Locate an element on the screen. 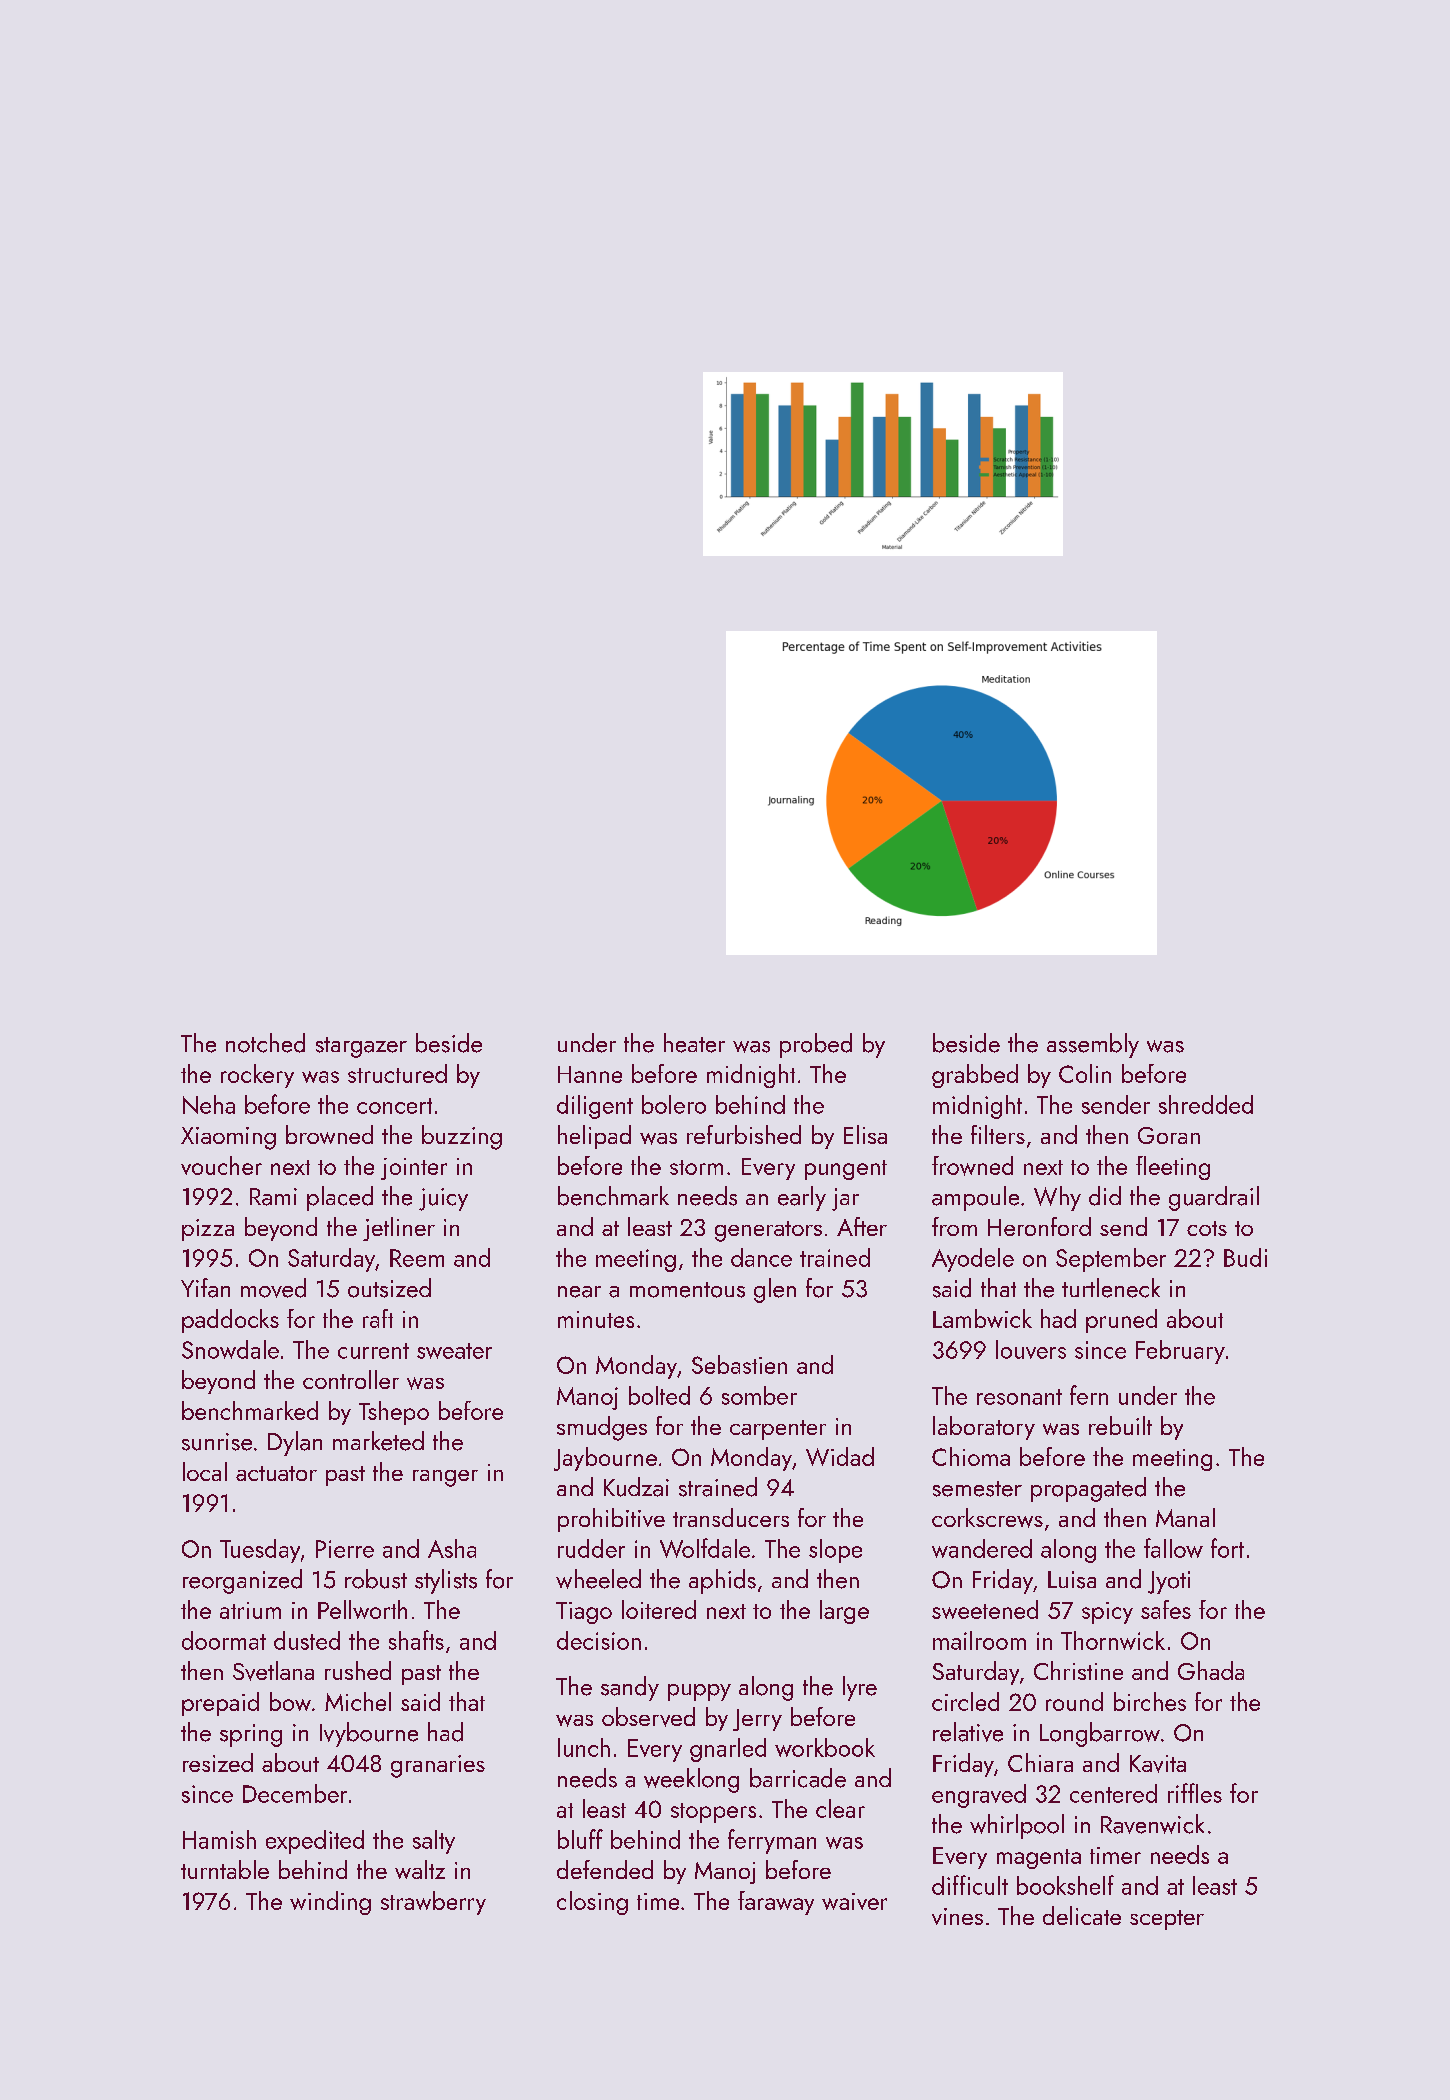 Image resolution: width=1450 pixels, height=2100 pixels. carpenter is located at coordinates (778, 1430).
